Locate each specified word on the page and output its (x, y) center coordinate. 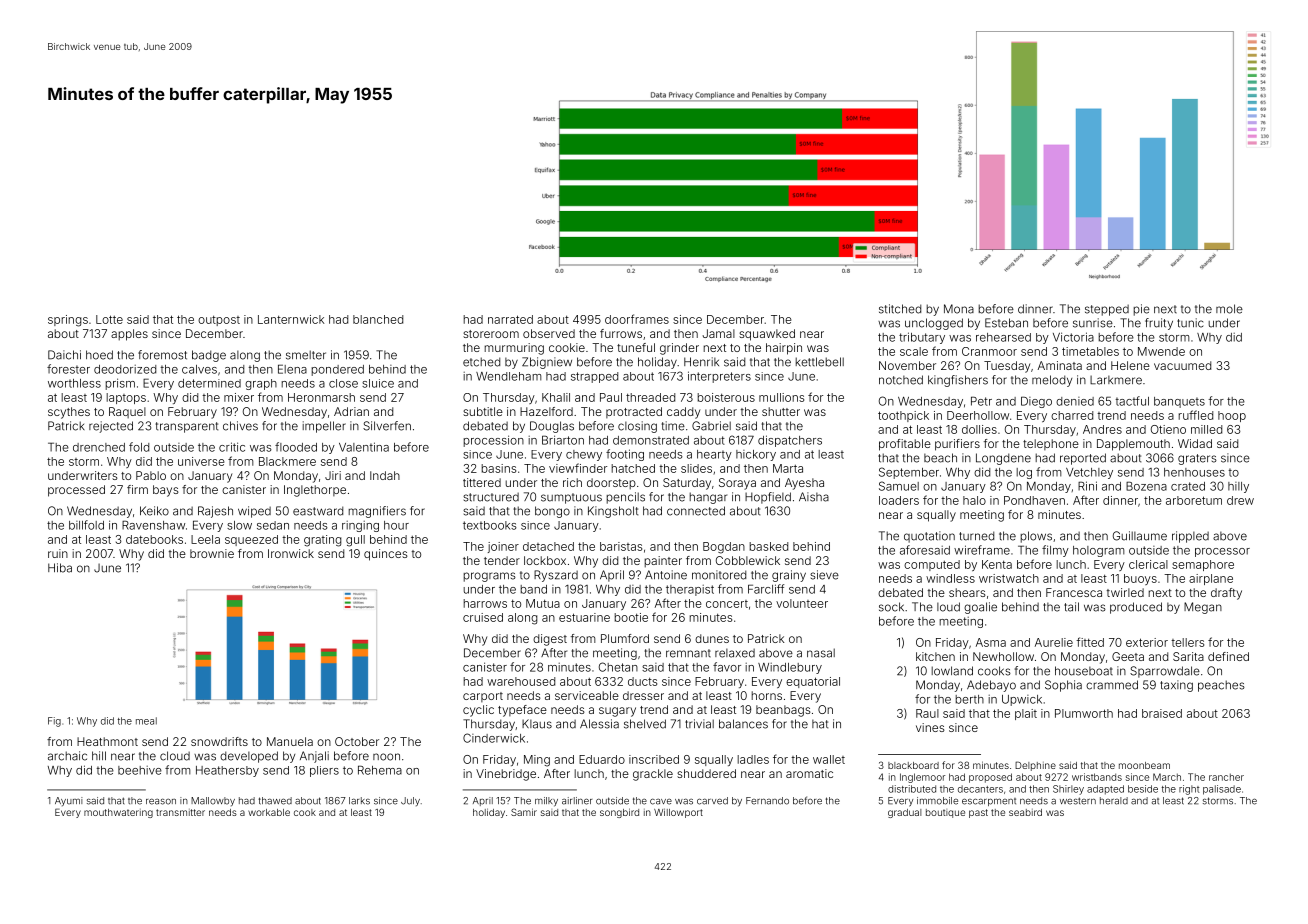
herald (1114, 801)
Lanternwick (291, 319)
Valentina (364, 447)
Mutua (543, 603)
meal (146, 721)
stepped (1107, 310)
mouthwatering (118, 813)
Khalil (556, 397)
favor (727, 667)
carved (712, 801)
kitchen (935, 656)
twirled (1125, 592)
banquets (1179, 402)
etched (481, 362)
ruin (58, 553)
